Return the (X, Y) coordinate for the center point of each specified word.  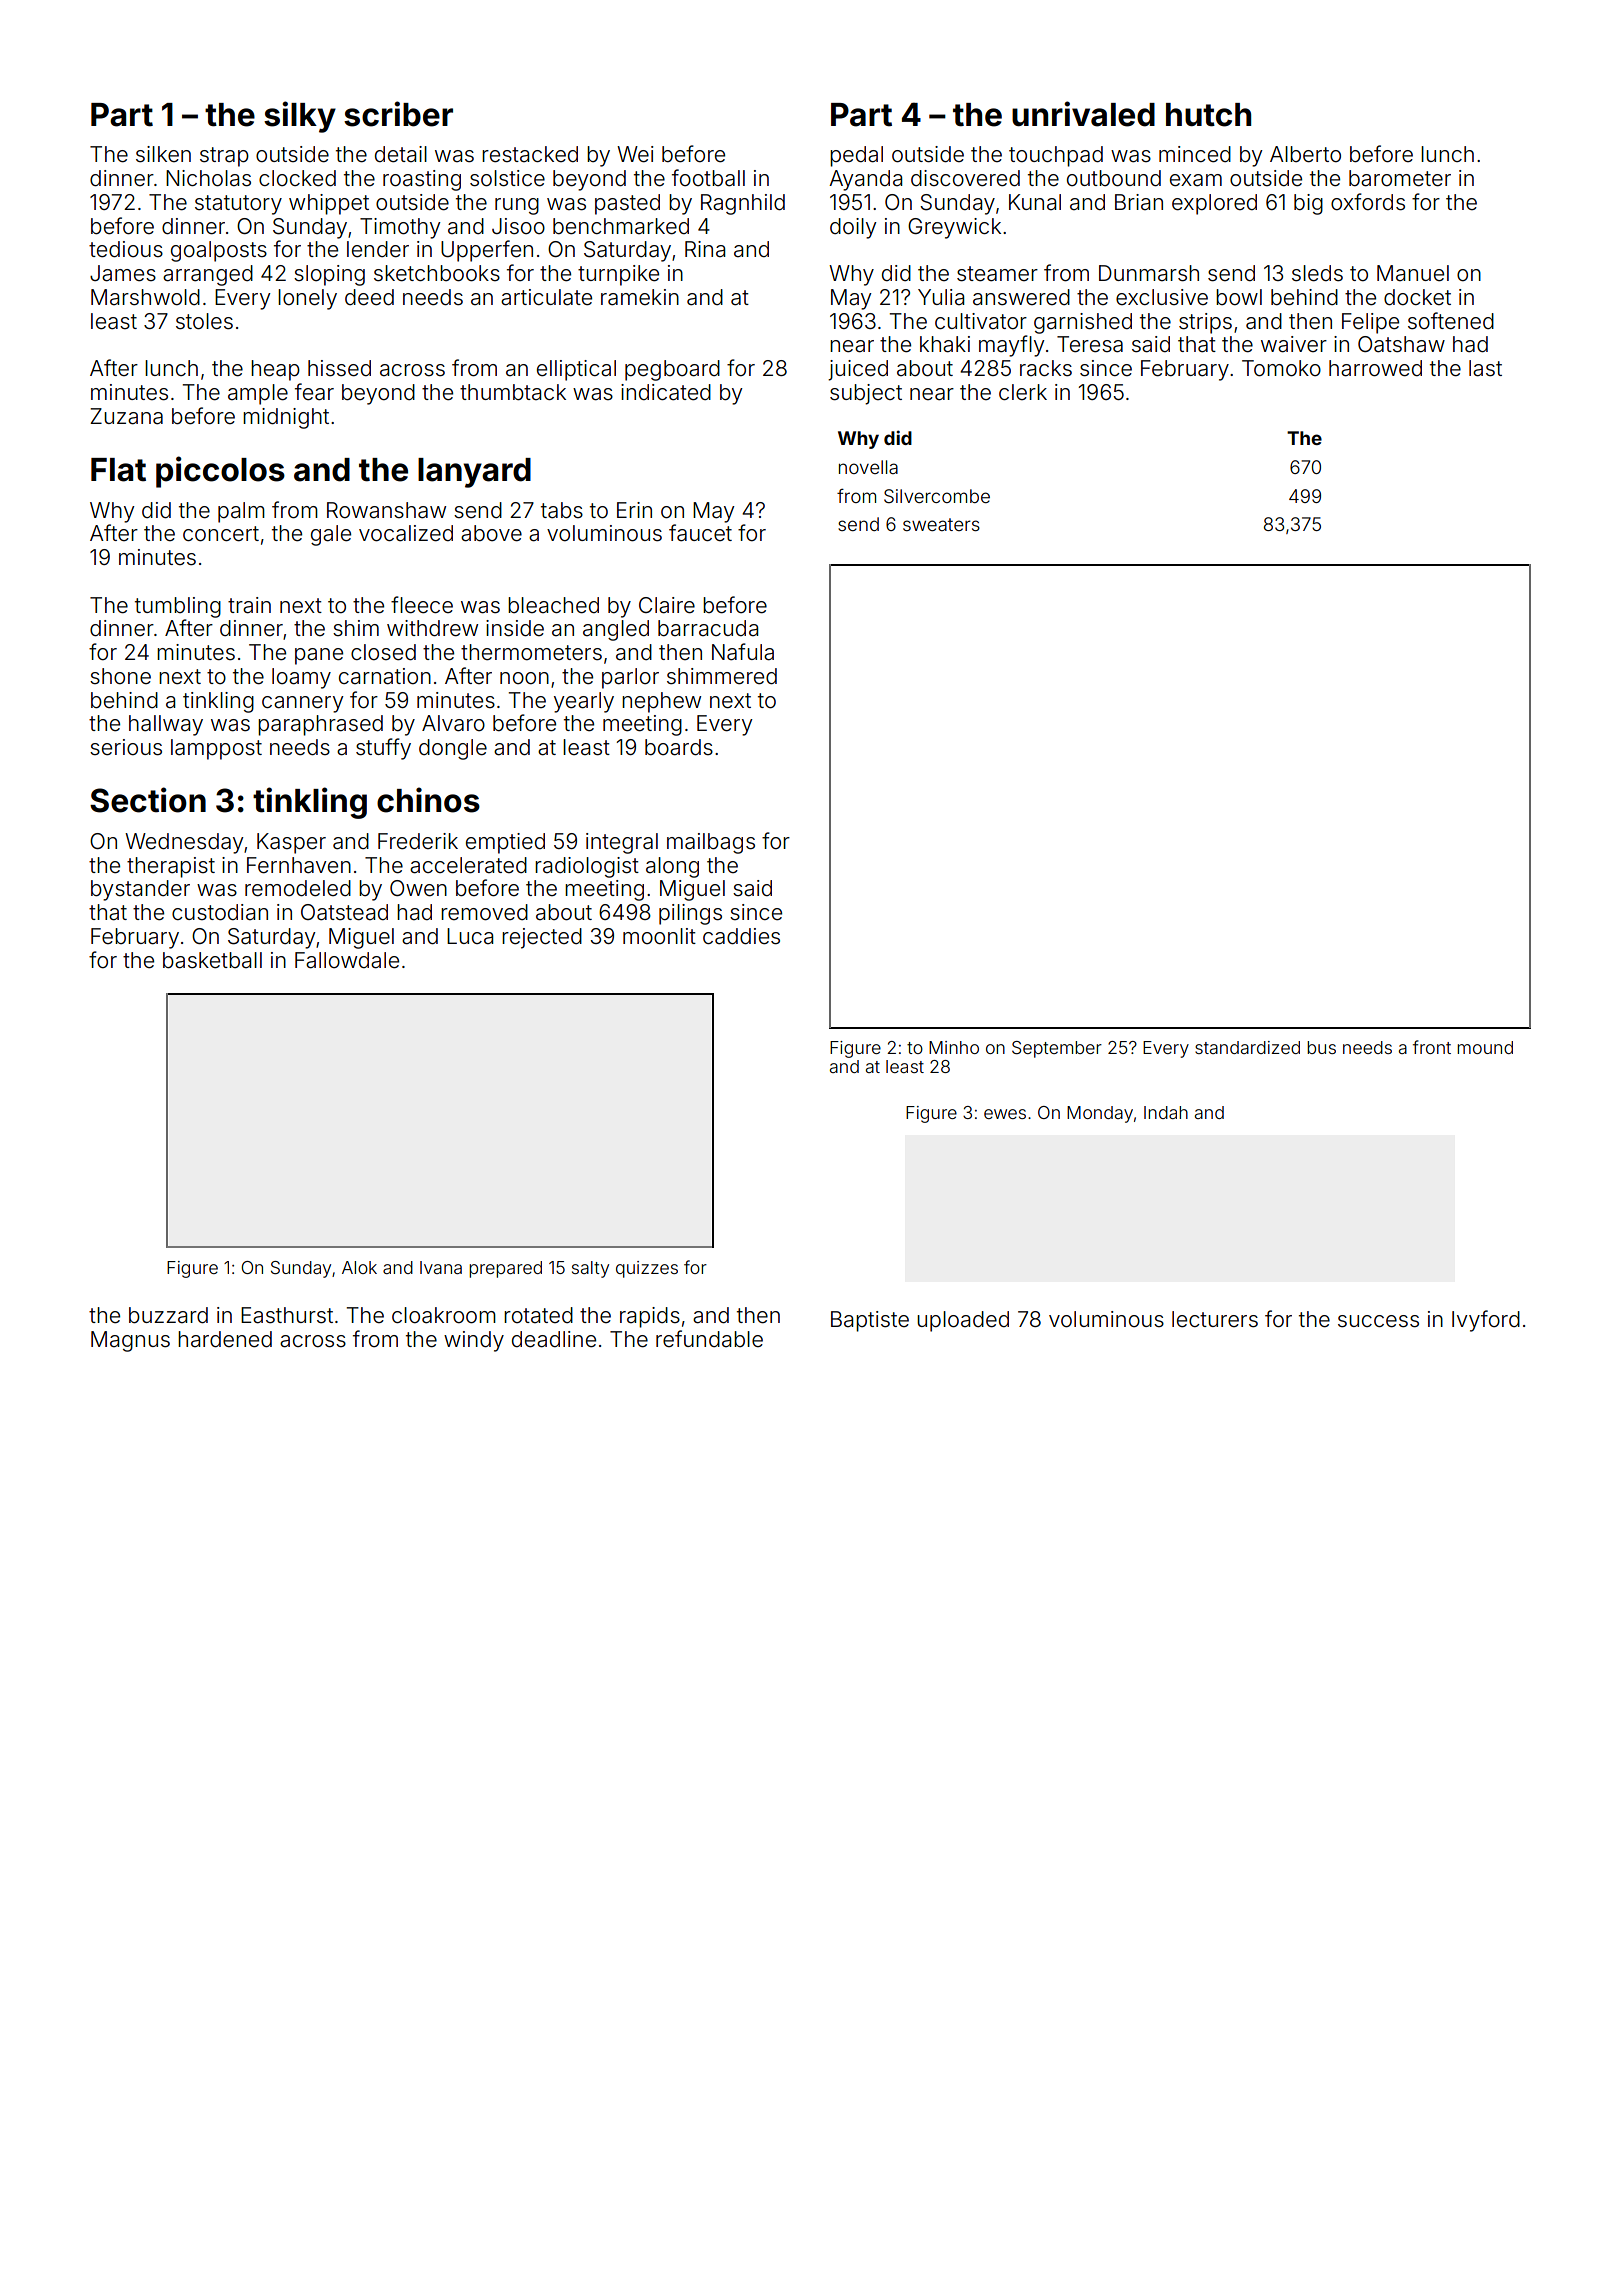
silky (300, 117)
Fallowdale (347, 960)
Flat (118, 470)
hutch (1208, 115)
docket (1417, 297)
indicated (666, 392)
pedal (856, 156)
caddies (741, 936)
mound (1485, 1047)
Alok (359, 1267)
